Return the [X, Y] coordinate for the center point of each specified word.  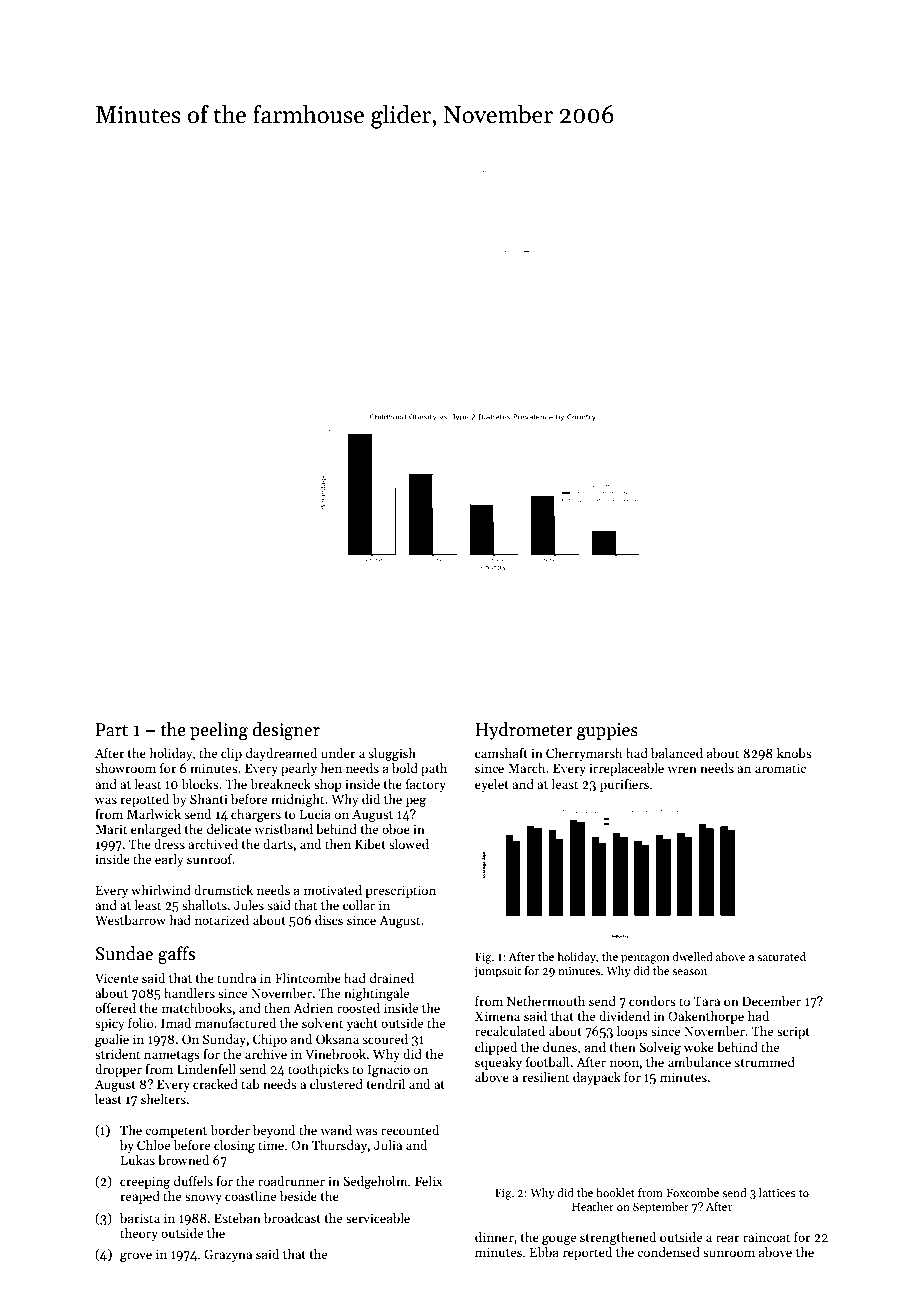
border [230, 1130]
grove [136, 1257]
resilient [545, 1077]
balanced [677, 753]
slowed [409, 844]
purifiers [624, 785]
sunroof [210, 859]
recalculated [510, 1031]
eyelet [492, 785]
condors [652, 1001]
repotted [144, 800]
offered [115, 1008]
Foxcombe [693, 1192]
